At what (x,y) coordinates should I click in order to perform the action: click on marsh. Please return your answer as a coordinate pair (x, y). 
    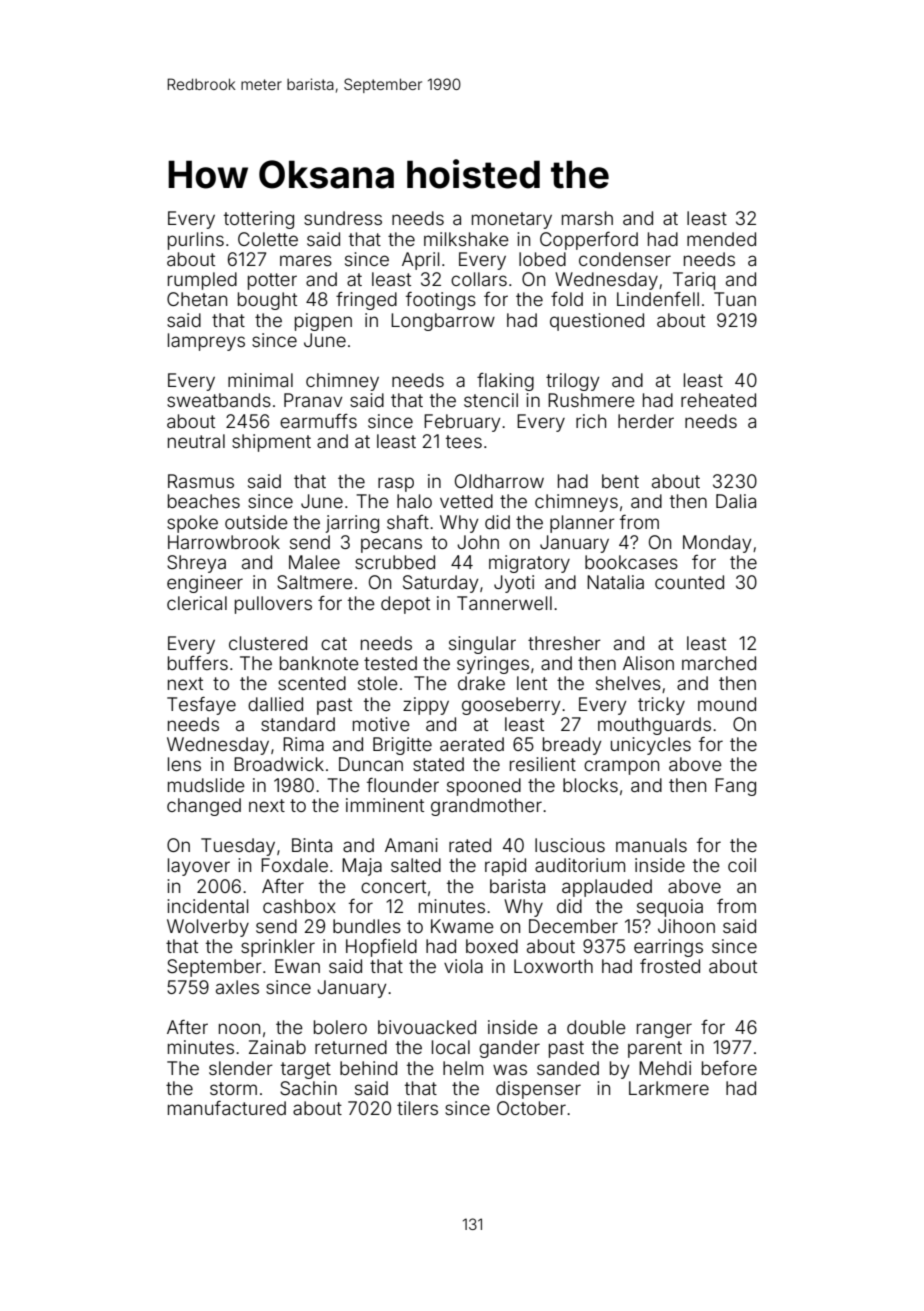
    Looking at the image, I should click on (587, 218).
